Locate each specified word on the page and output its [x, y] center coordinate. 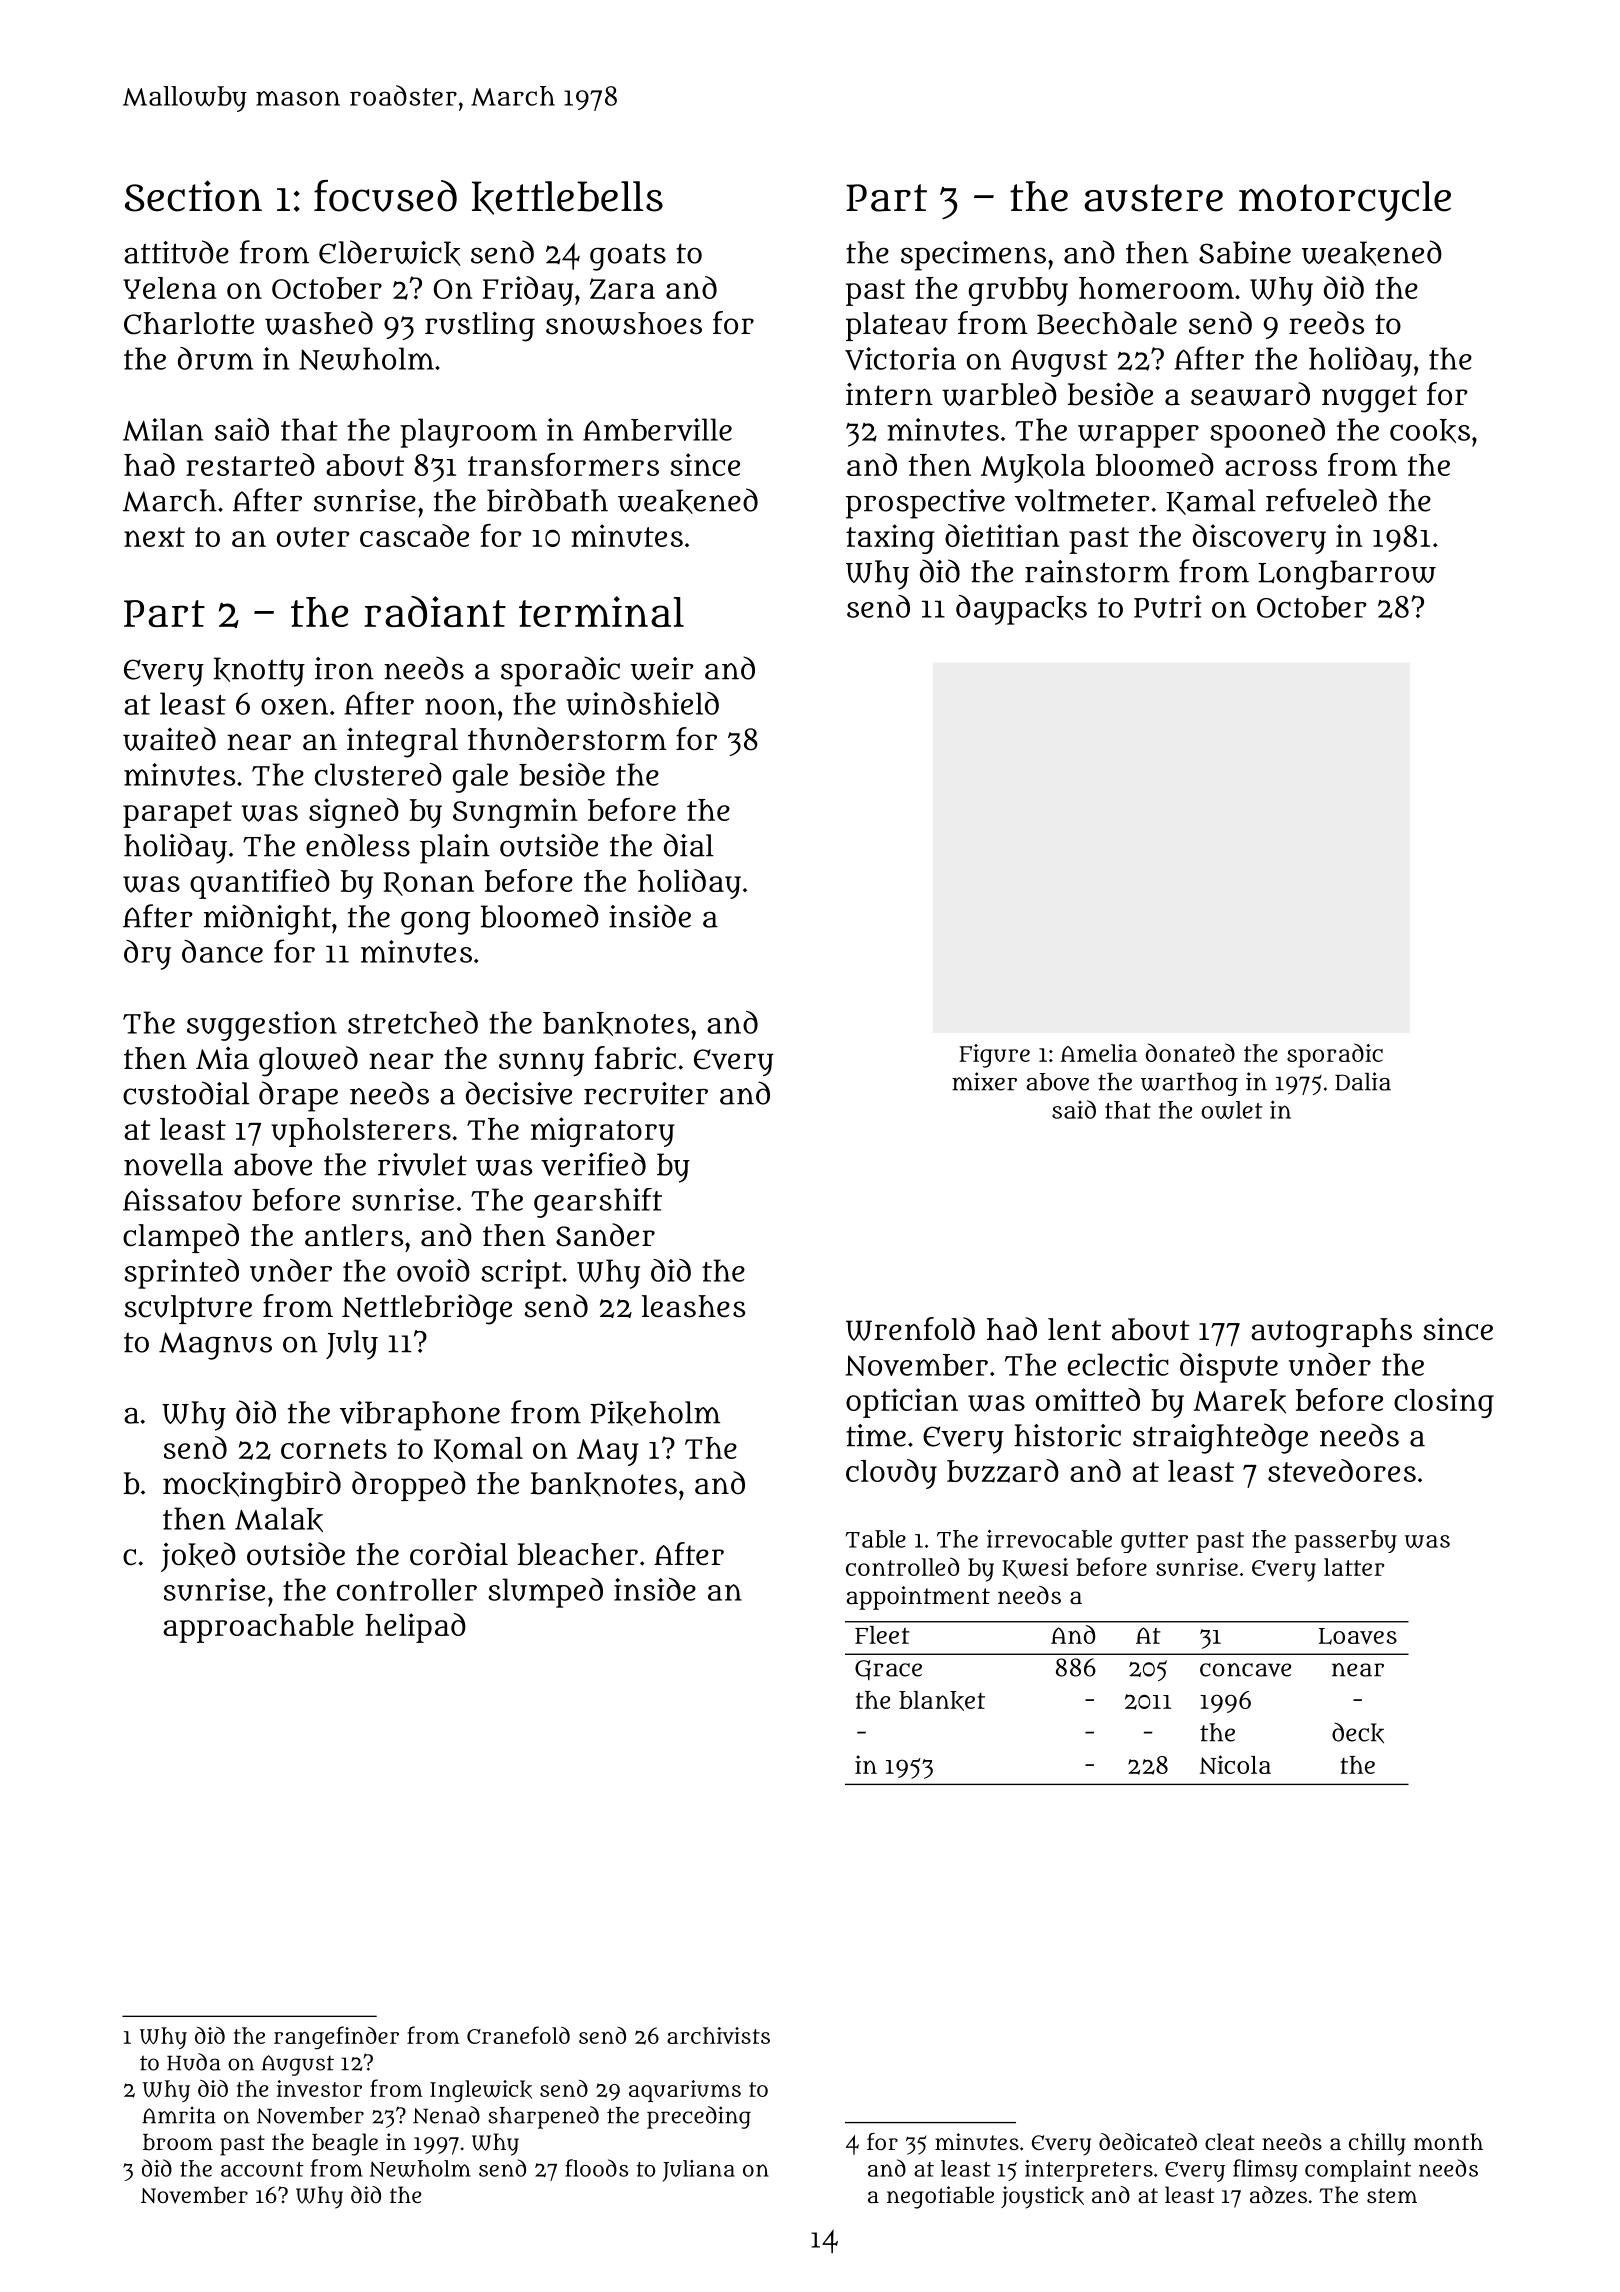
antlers [354, 1235]
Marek [1239, 1401]
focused [385, 196]
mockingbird [252, 1486]
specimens [973, 256]
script [521, 1274]
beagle [345, 2144]
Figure [994, 1056]
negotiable [940, 2197]
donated [1190, 1052]
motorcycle [1345, 201]
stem [1392, 2195]
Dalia [1363, 1081]
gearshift [598, 1203]
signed [354, 813]
